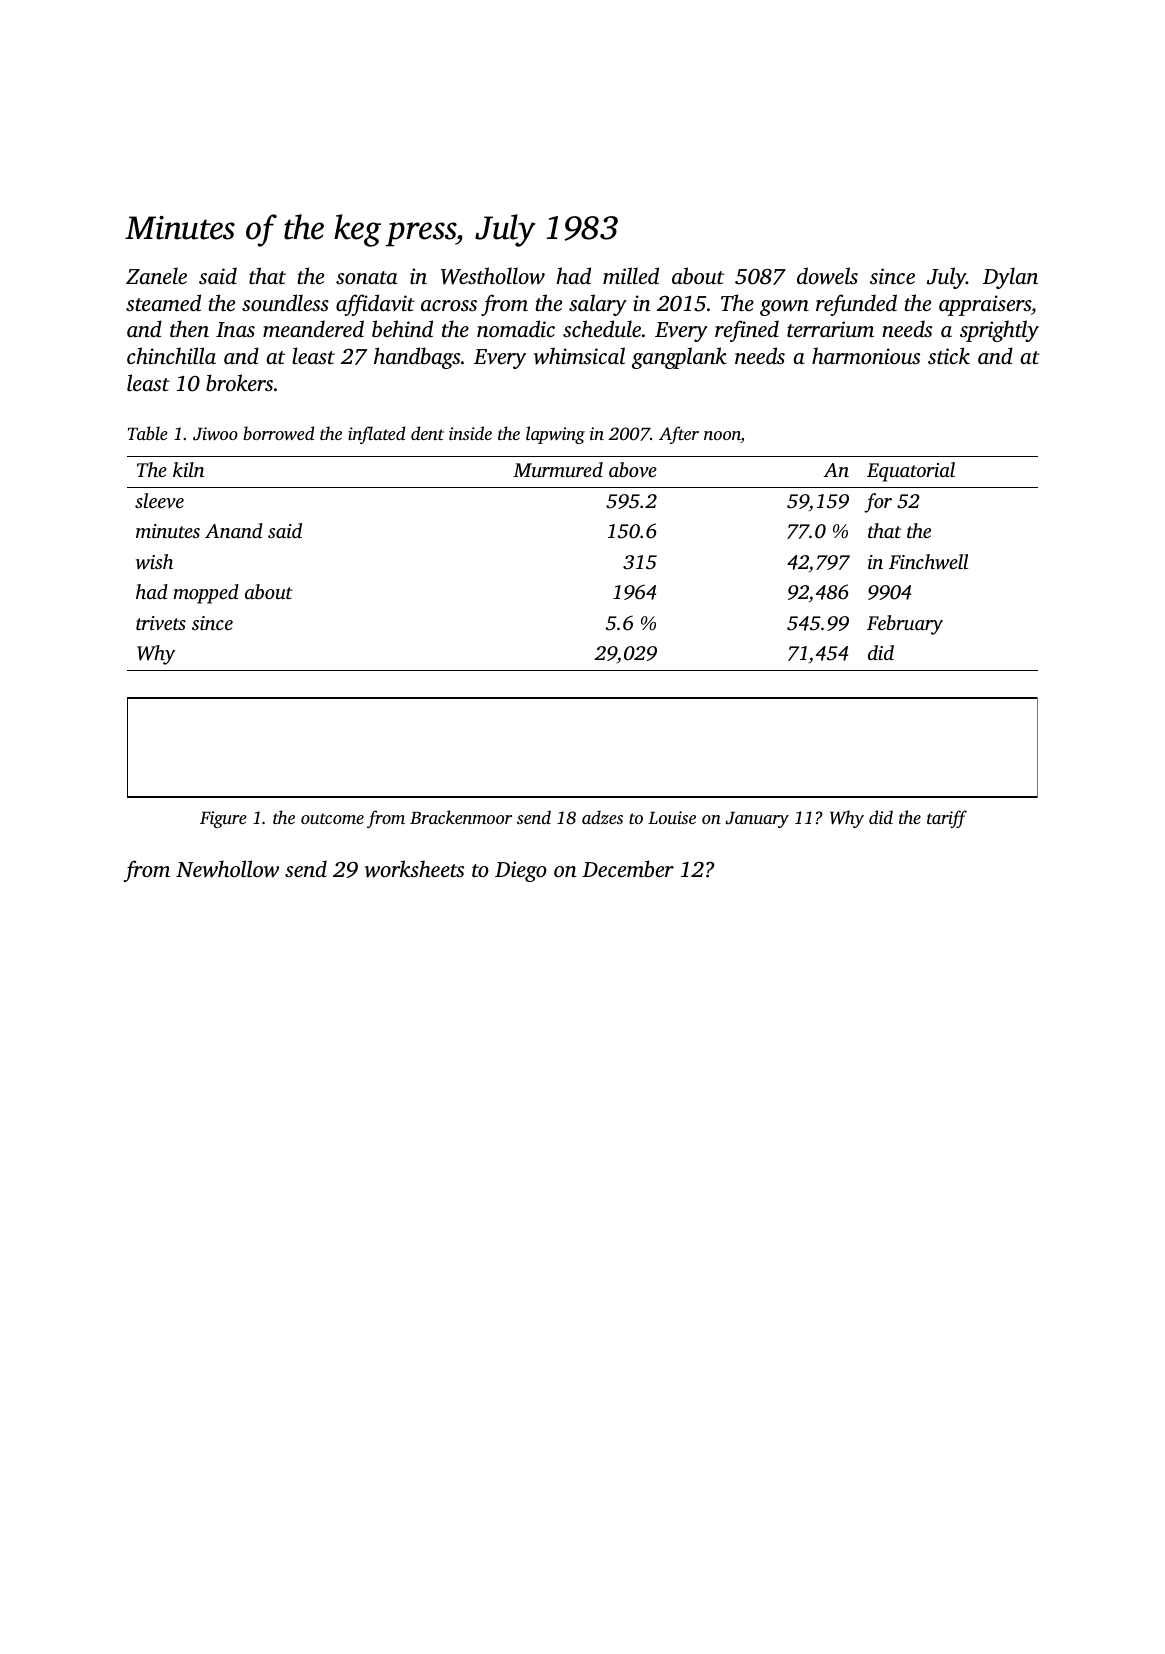 The width and height of the screenshot is (1165, 1654). Describe the element at coordinates (602, 817) in the screenshot. I see `adzes` at that location.
